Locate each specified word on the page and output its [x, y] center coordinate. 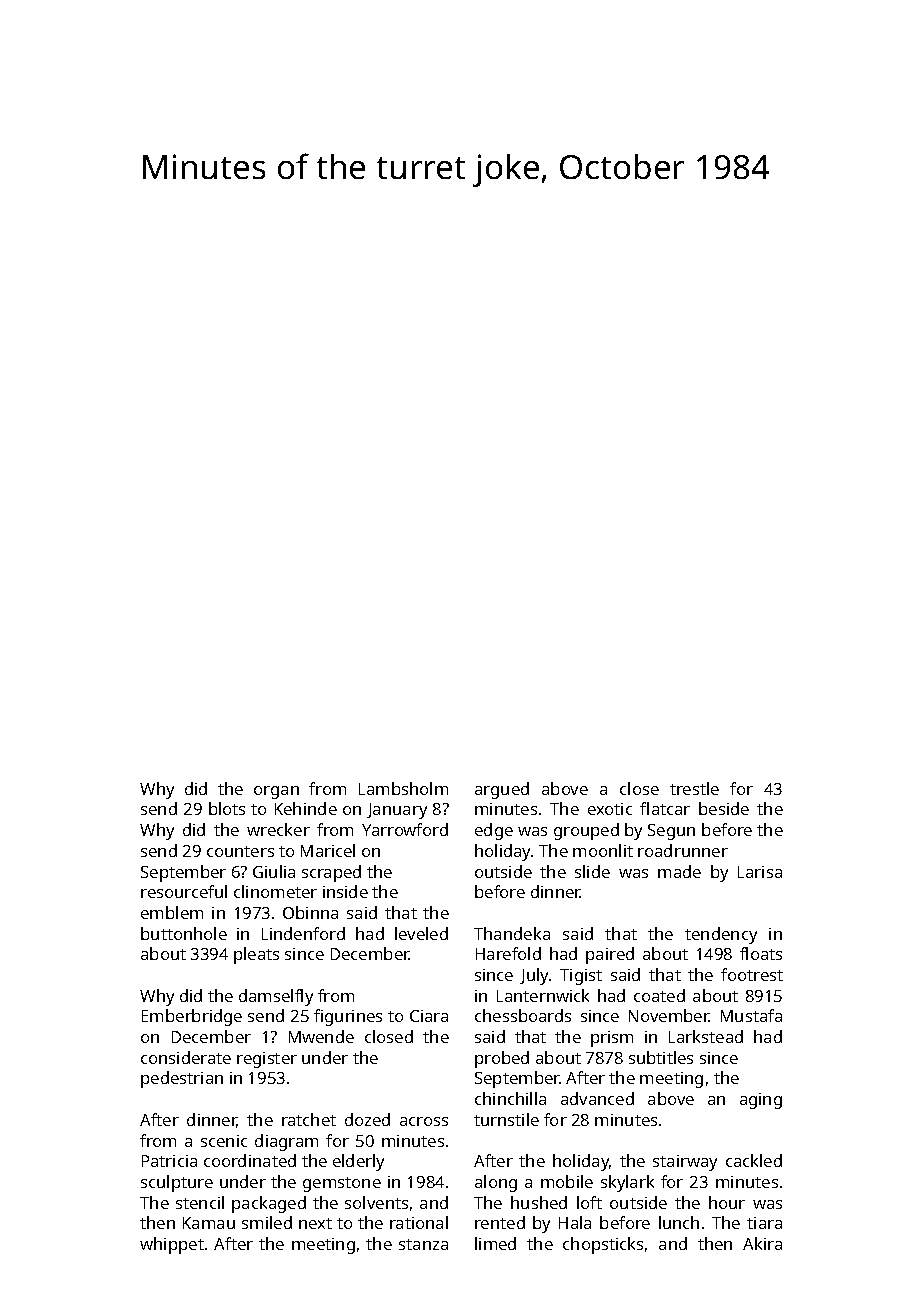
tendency [721, 935]
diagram [286, 1142]
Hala [575, 1222]
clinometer [275, 891]
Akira [762, 1243]
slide [592, 871]
